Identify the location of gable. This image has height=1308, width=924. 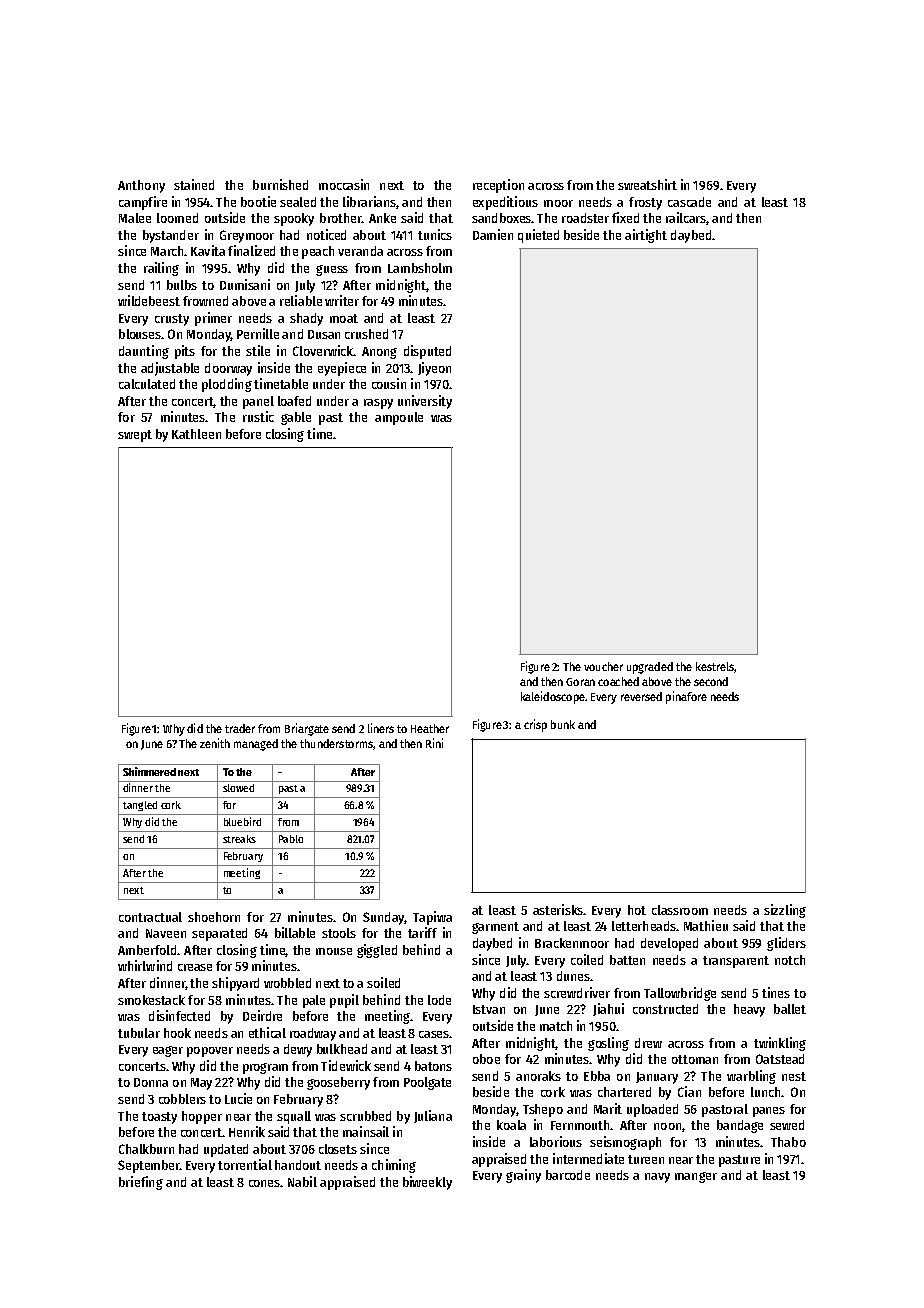
(296, 418).
